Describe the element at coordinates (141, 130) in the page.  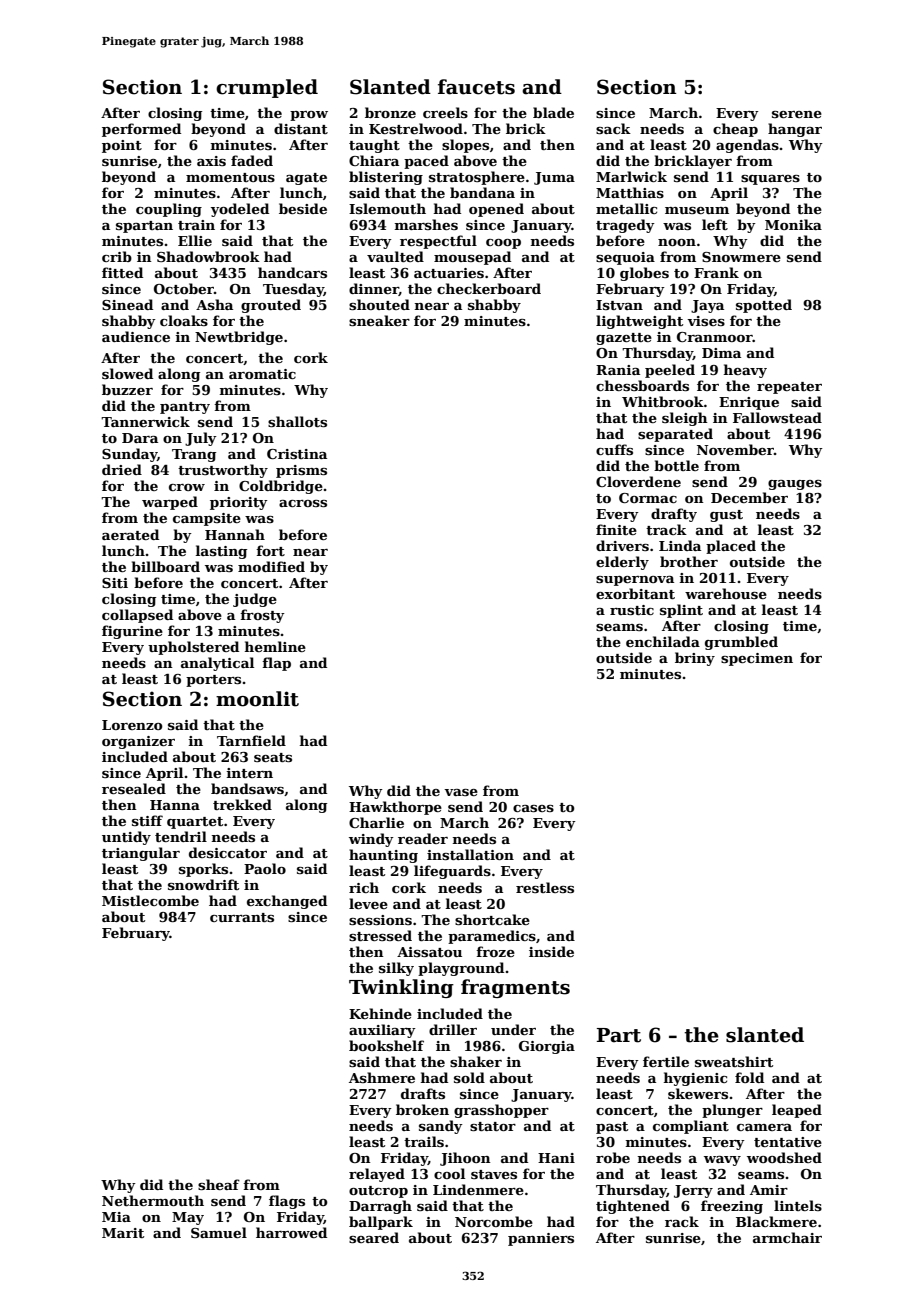
I see `performed` at that location.
